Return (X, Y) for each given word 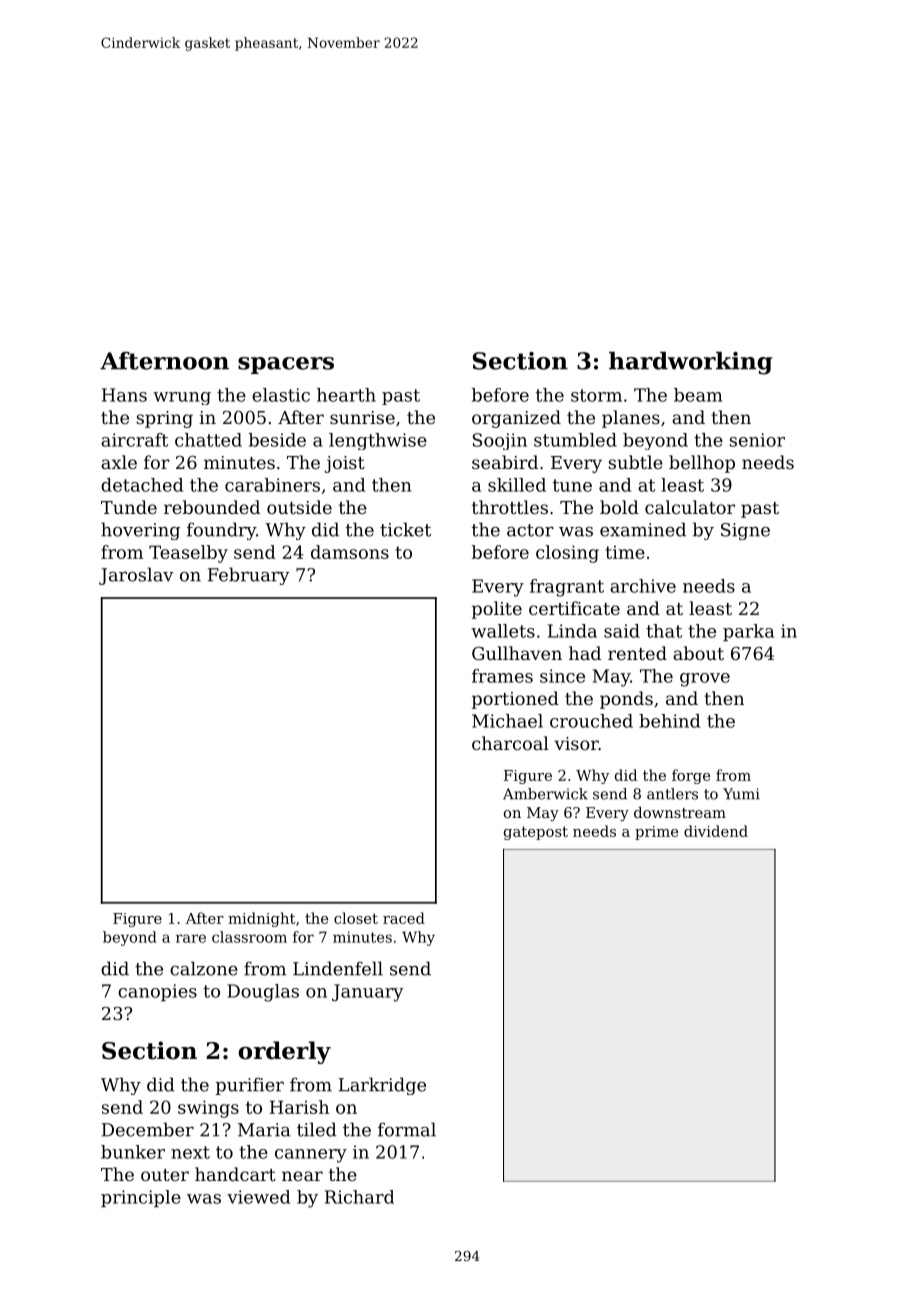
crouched (591, 721)
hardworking (690, 363)
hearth (346, 395)
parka (748, 632)
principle (141, 1198)
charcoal (510, 743)
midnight (261, 919)
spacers (286, 365)
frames (502, 676)
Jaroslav (136, 576)
